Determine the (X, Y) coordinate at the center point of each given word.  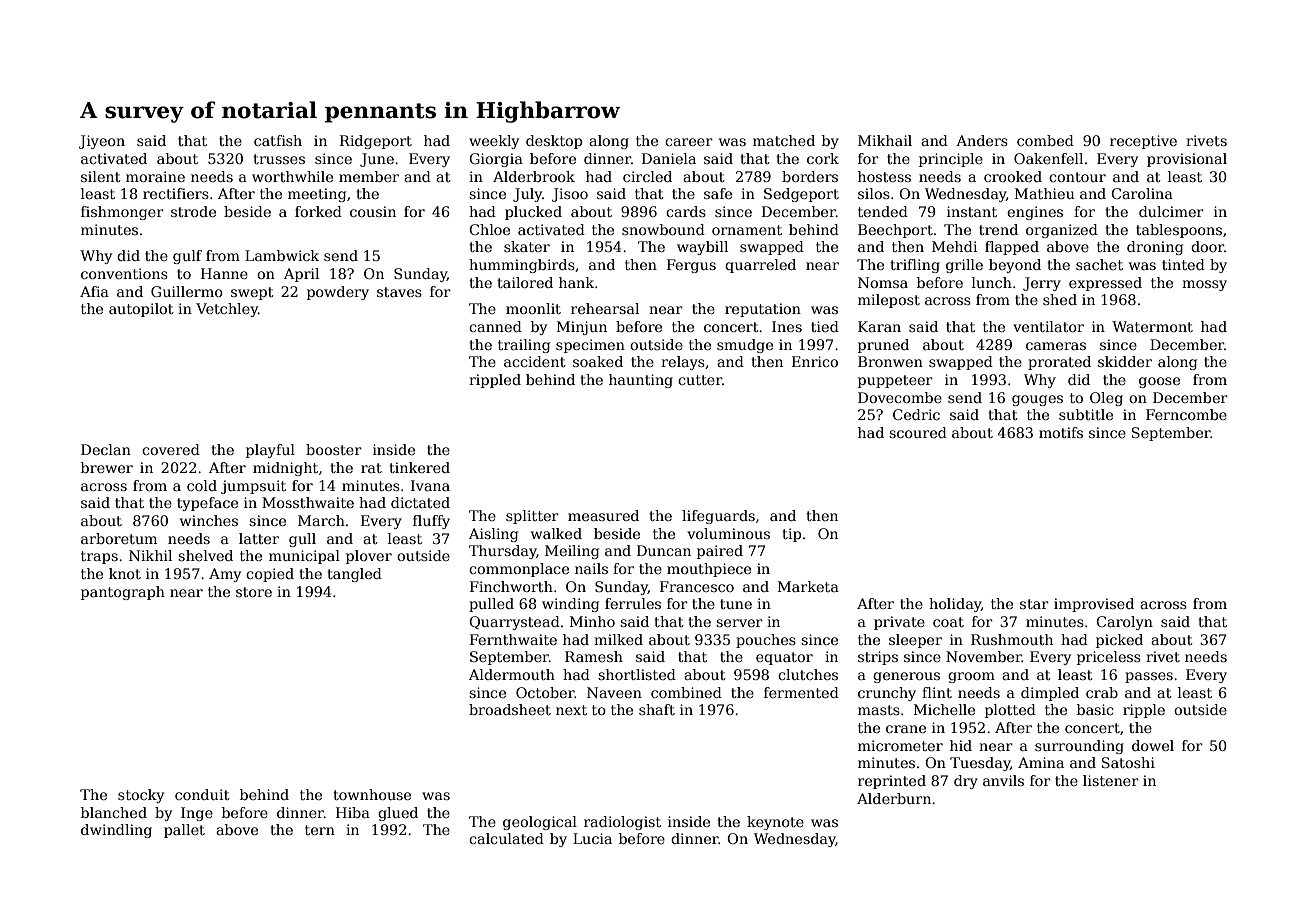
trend (998, 229)
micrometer (900, 745)
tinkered (419, 467)
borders (810, 176)
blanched (114, 812)
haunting (641, 381)
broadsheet (510, 709)
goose (1159, 382)
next (571, 710)
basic (1095, 709)
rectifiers (176, 193)
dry (966, 782)
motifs (1061, 432)
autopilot (141, 310)
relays (683, 363)
